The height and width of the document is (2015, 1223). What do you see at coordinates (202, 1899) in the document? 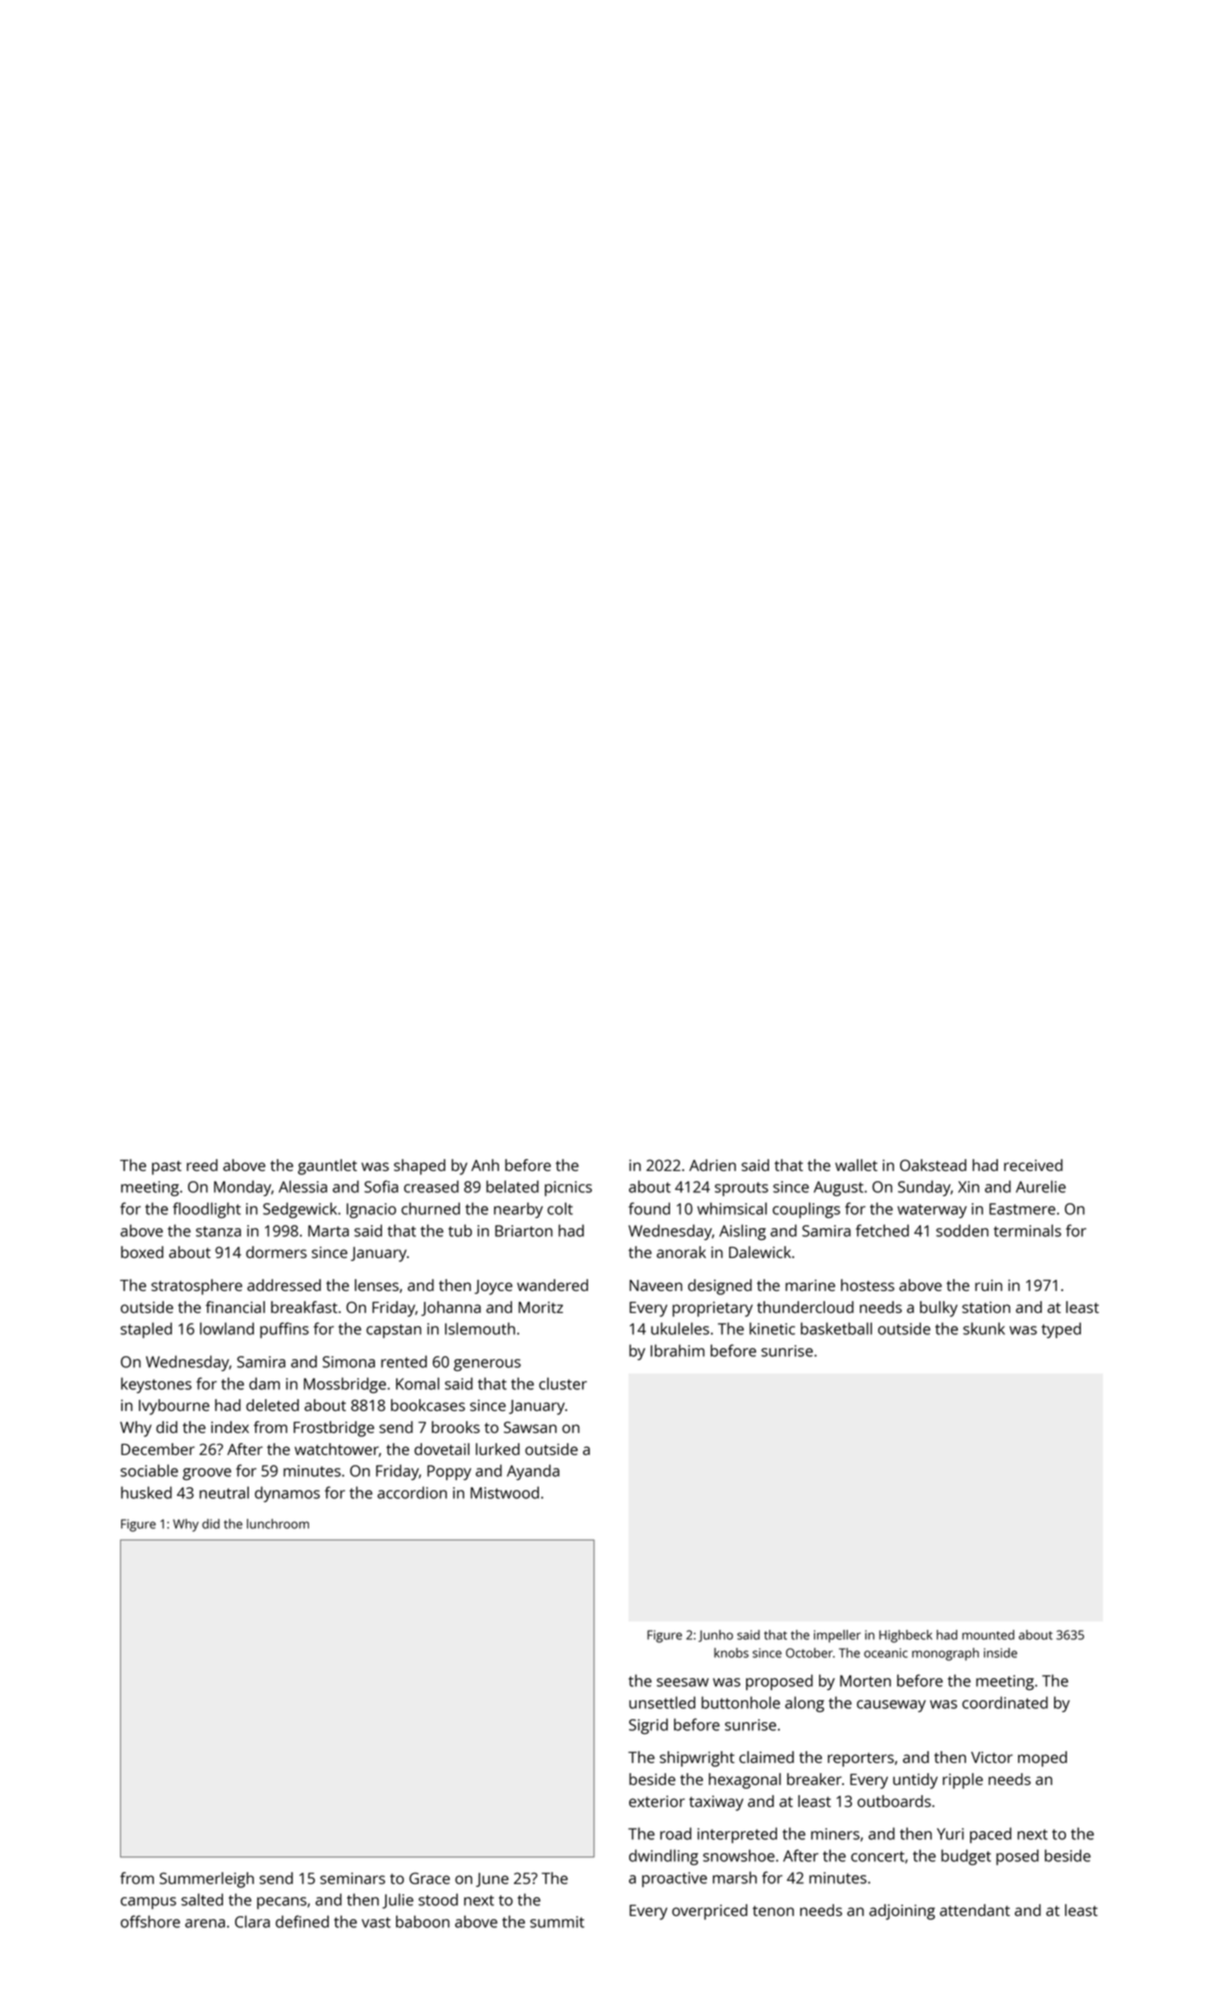
I see `salted` at bounding box center [202, 1899].
